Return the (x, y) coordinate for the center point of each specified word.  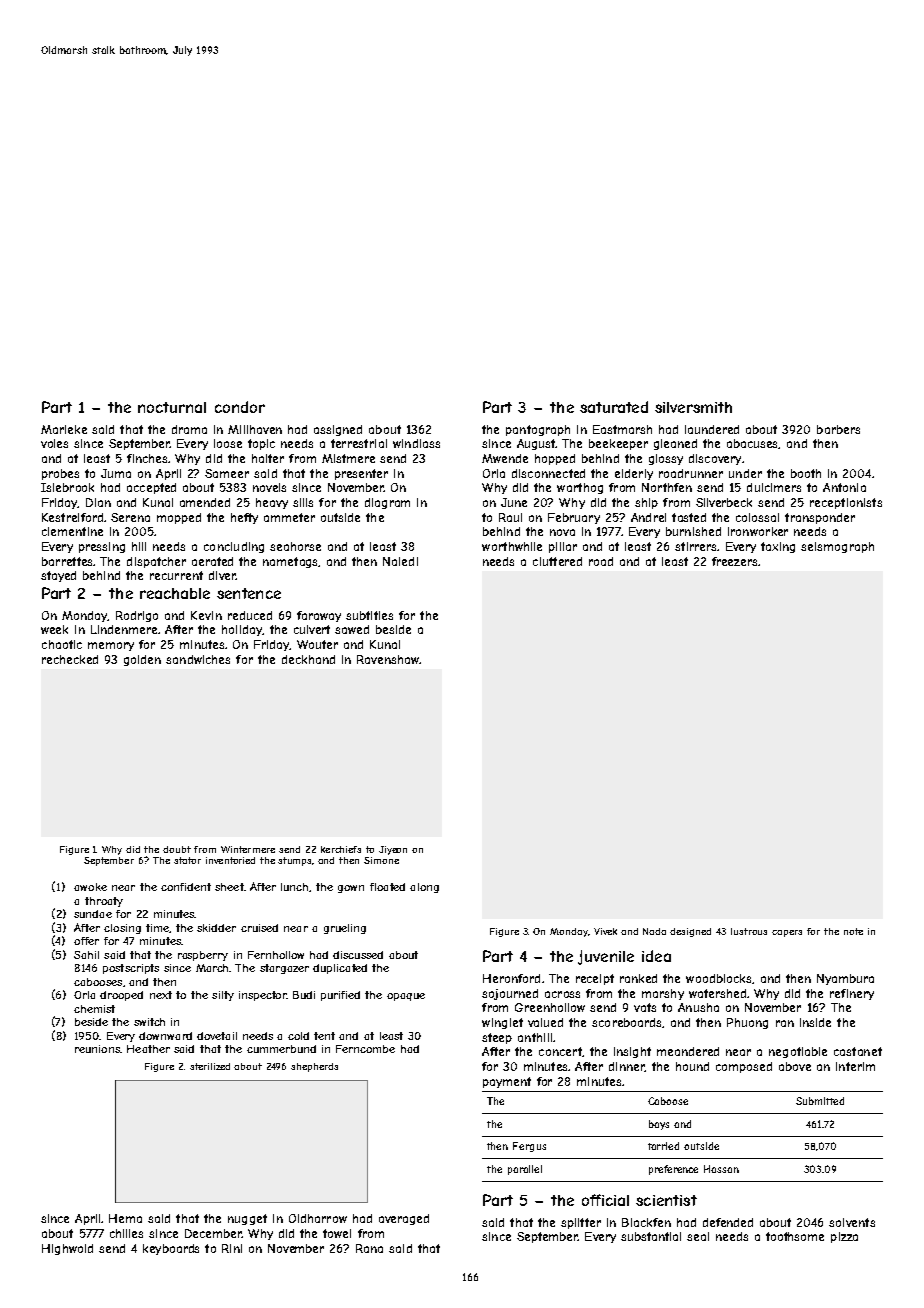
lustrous (749, 931)
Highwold (67, 1249)
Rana (369, 1248)
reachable (175, 593)
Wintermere (248, 849)
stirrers (695, 546)
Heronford (511, 978)
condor (240, 407)
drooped (121, 996)
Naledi (400, 561)
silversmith (693, 407)
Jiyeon (393, 850)
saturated (614, 407)
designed (690, 932)
